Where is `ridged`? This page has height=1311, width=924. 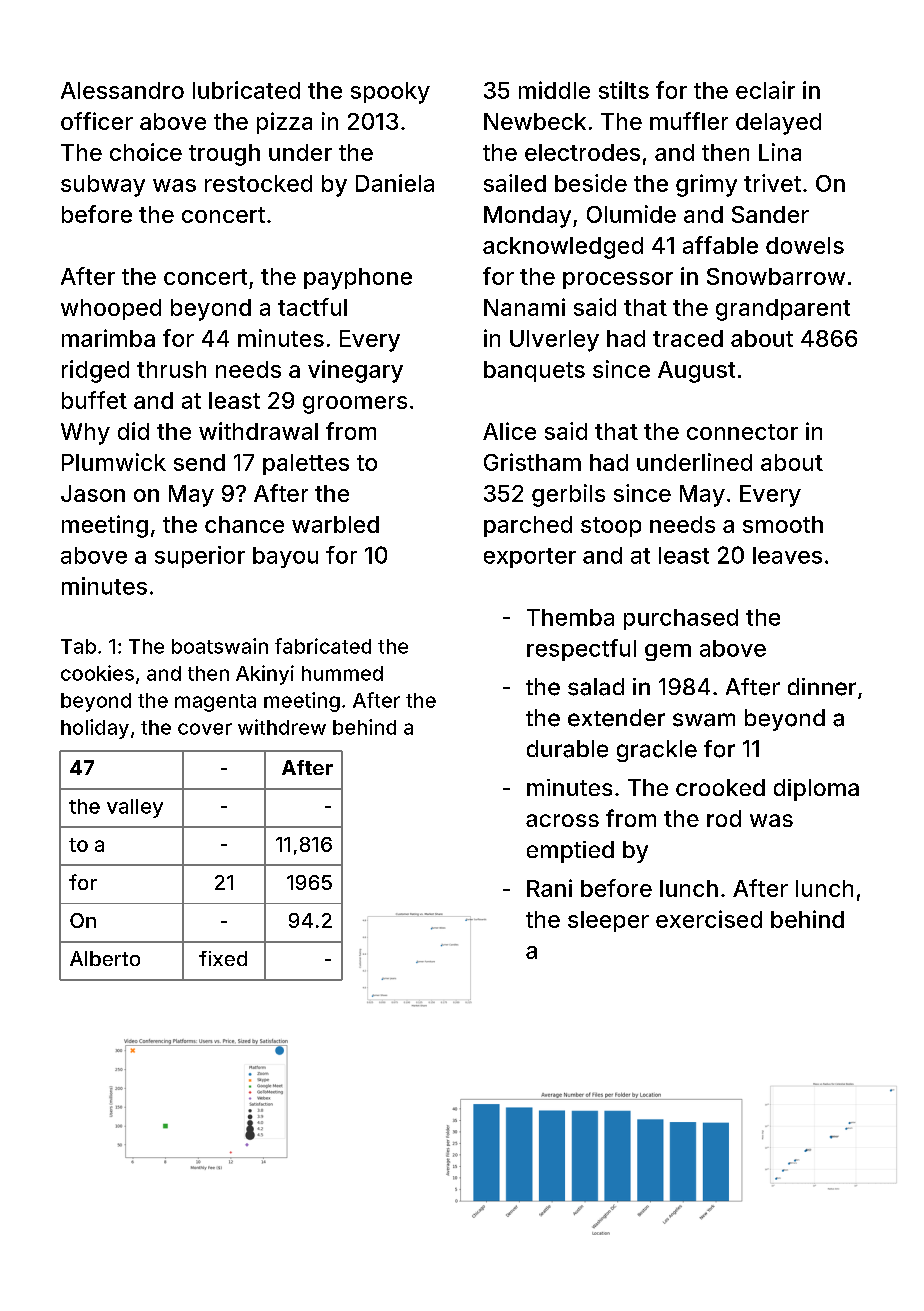 ridged is located at coordinates (95, 371).
